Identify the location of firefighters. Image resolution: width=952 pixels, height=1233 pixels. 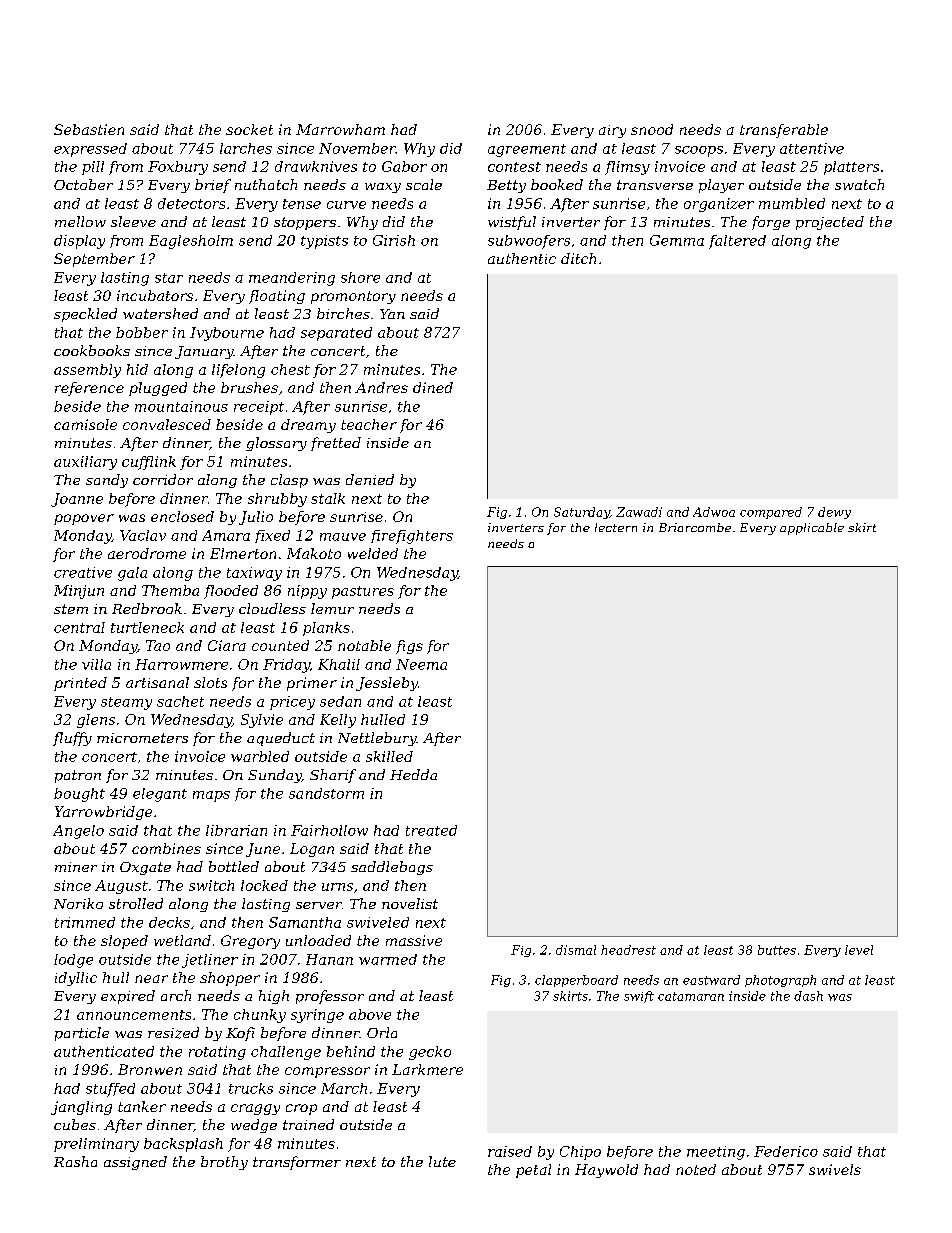
(412, 537).
